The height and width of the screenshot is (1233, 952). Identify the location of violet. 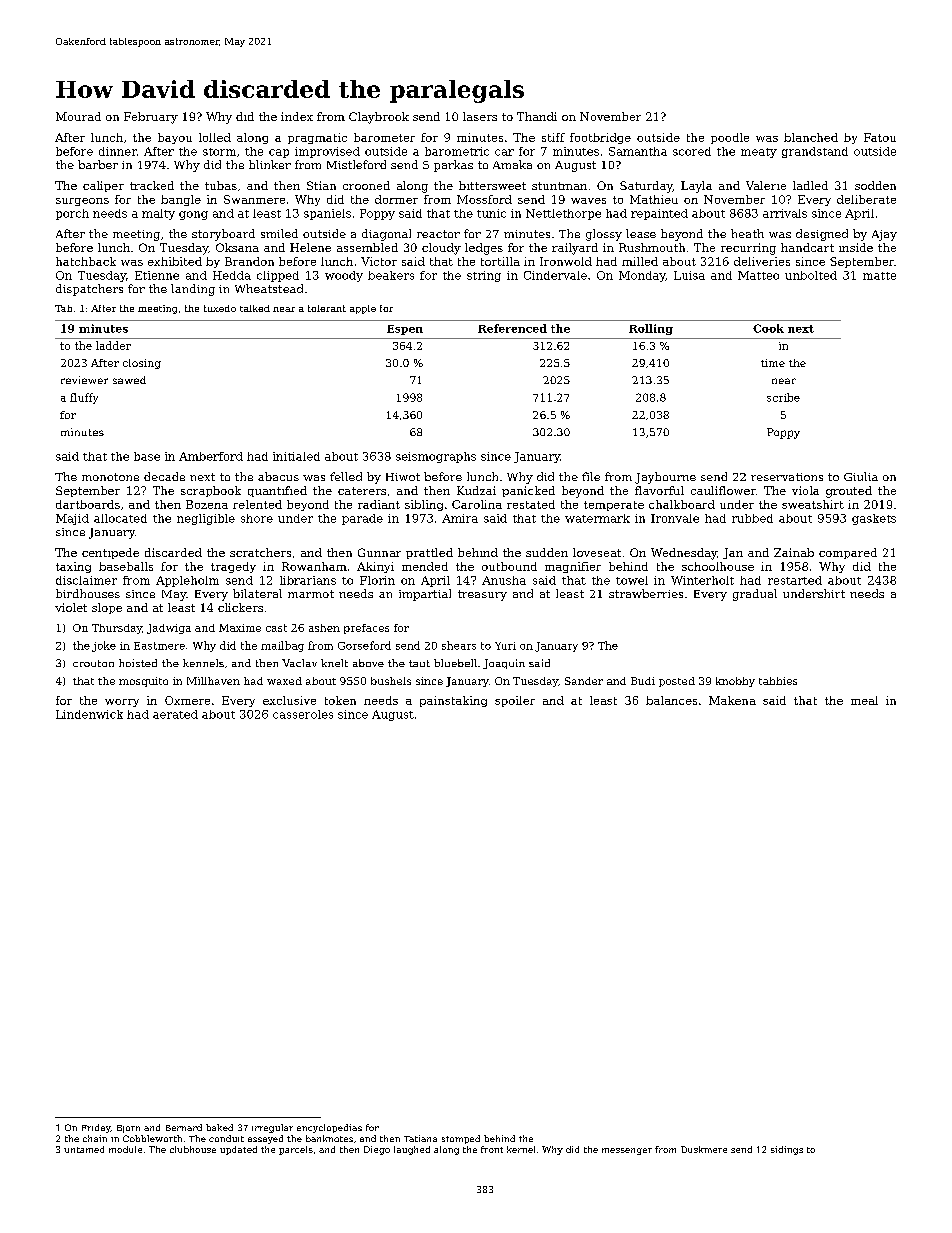
(71, 607).
